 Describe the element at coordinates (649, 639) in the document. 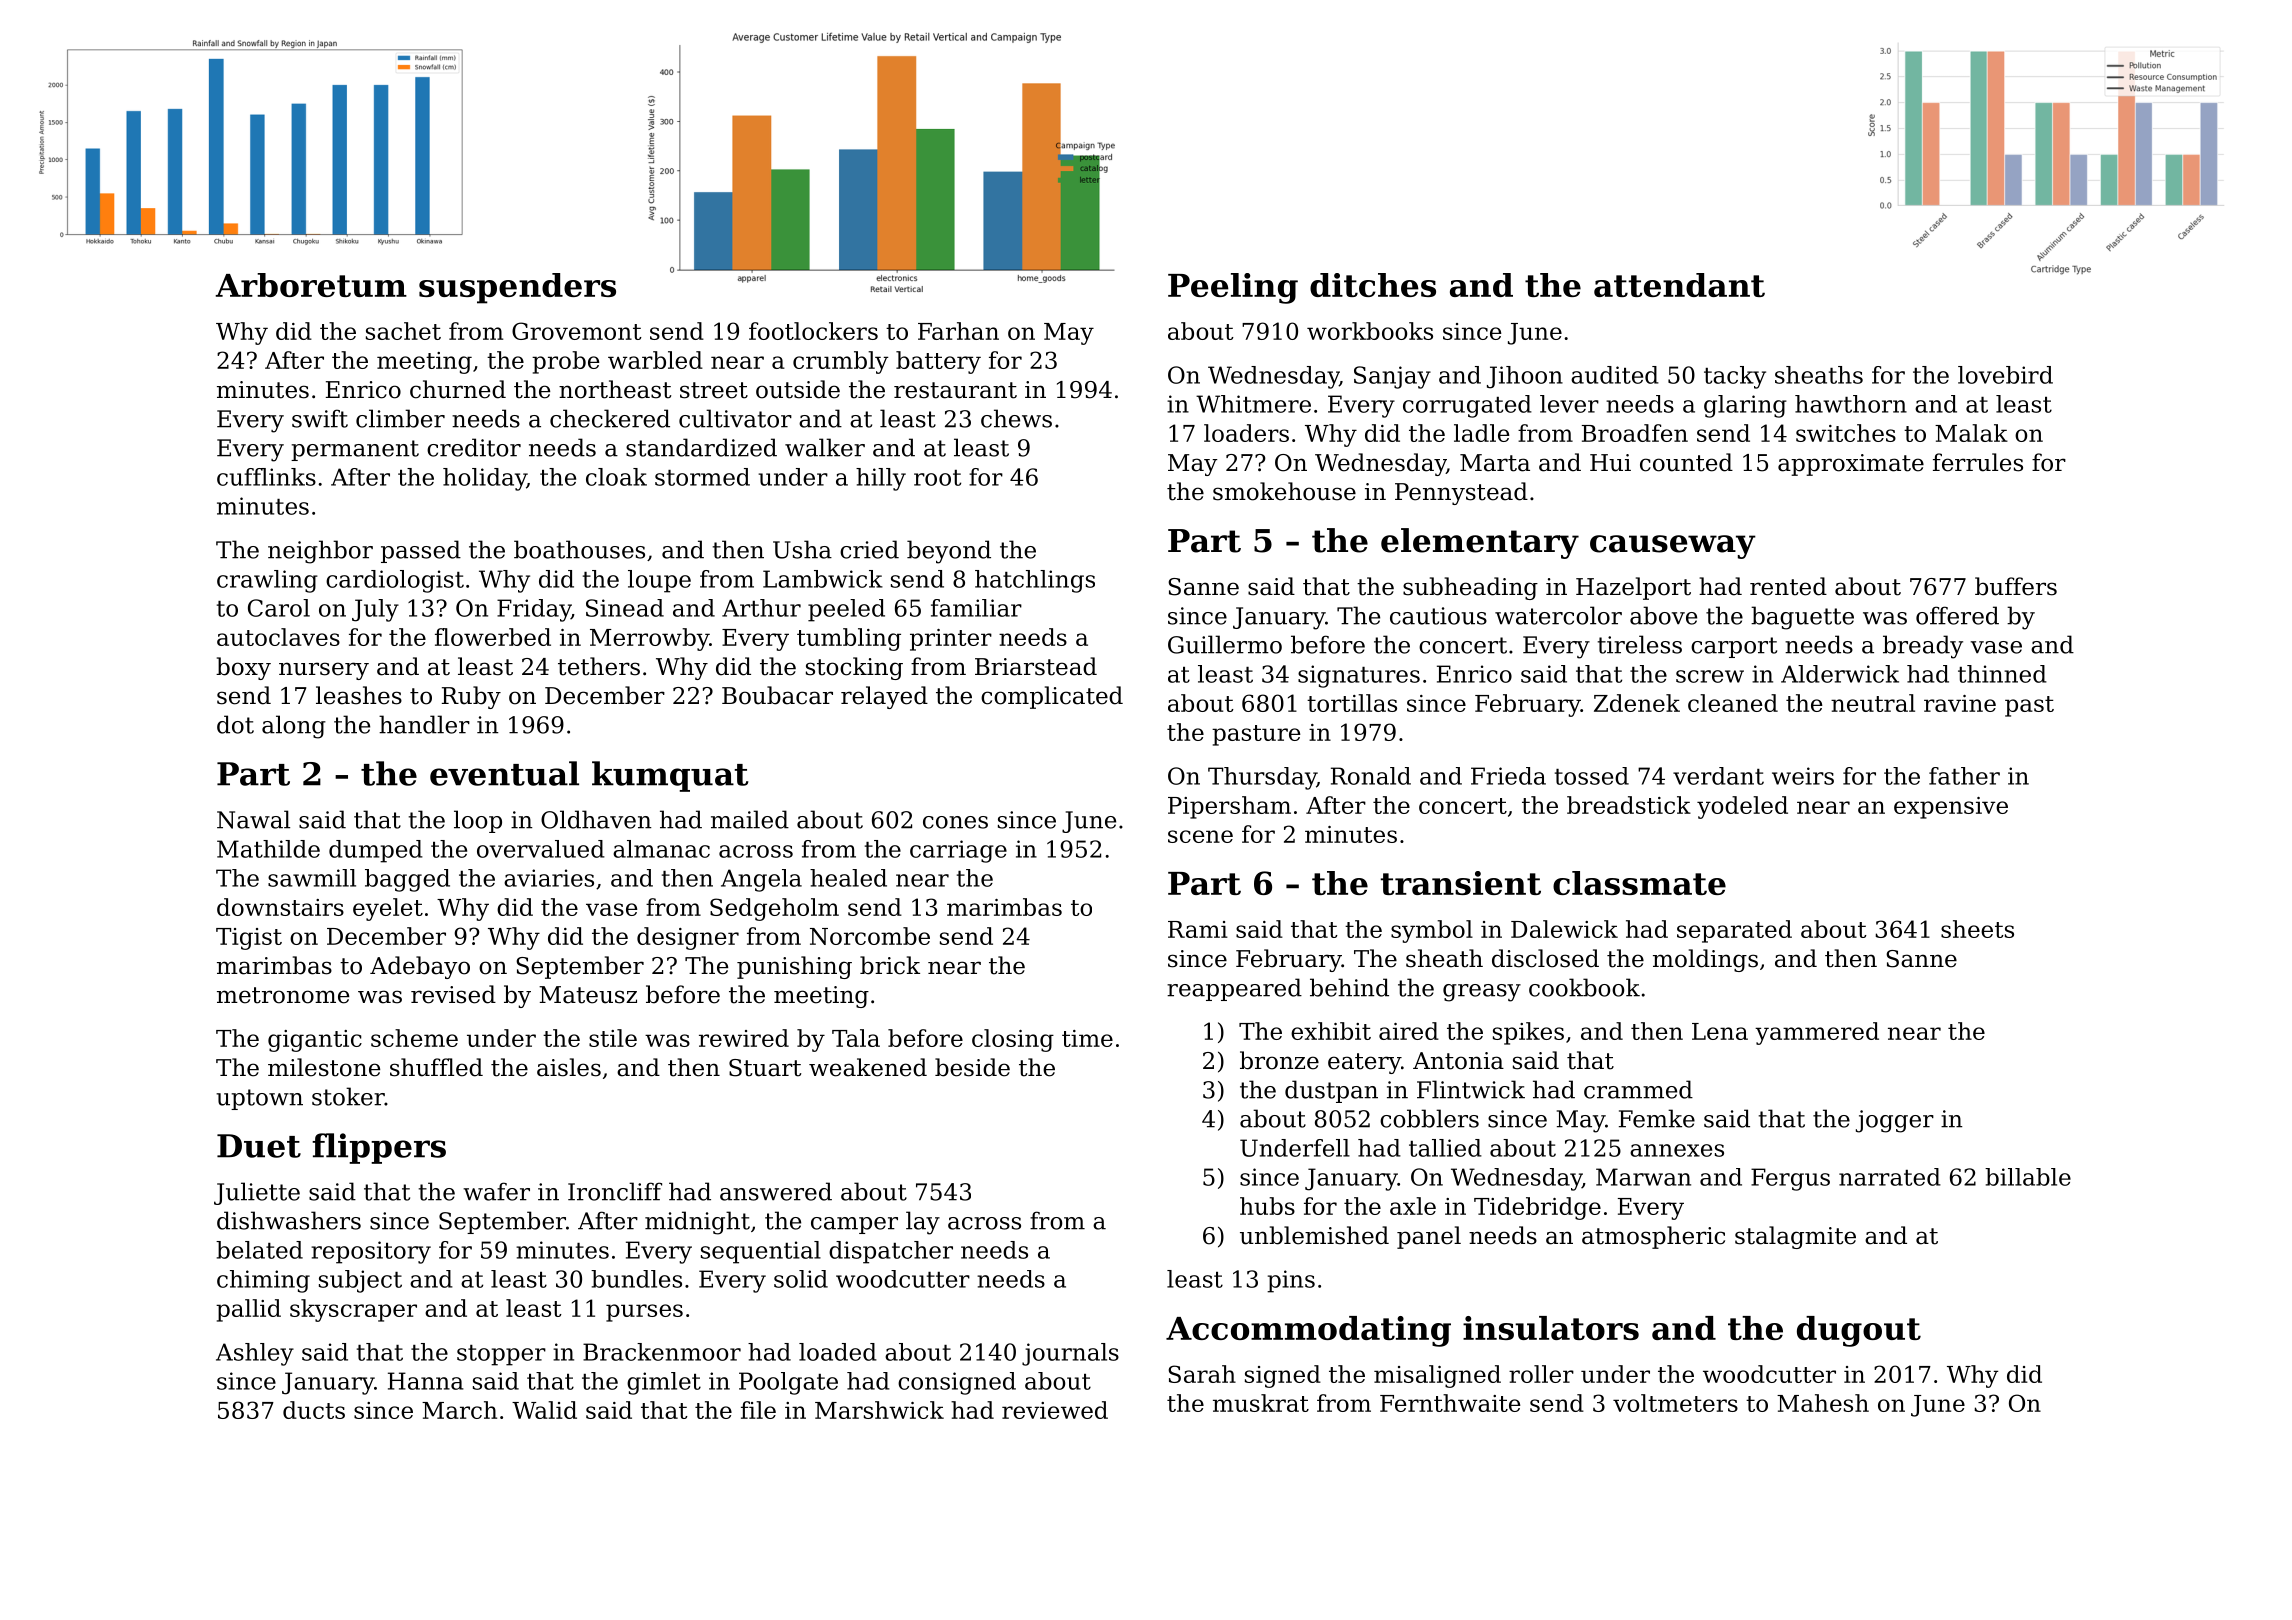

I see `Merrowby` at that location.
